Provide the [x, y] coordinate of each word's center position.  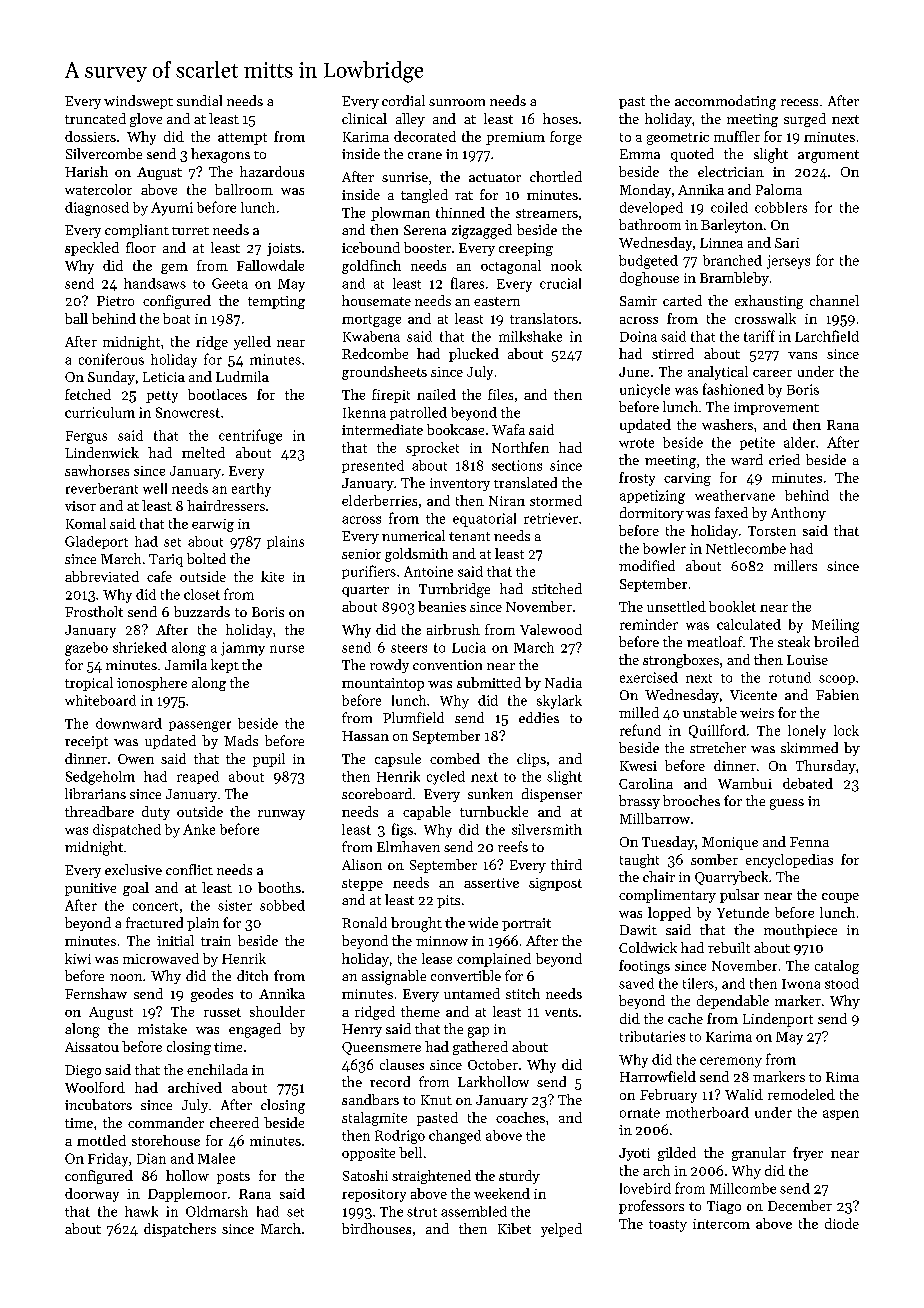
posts [233, 1178]
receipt [86, 742]
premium [515, 138]
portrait [526, 924]
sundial [199, 100]
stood [842, 983]
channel [834, 300]
